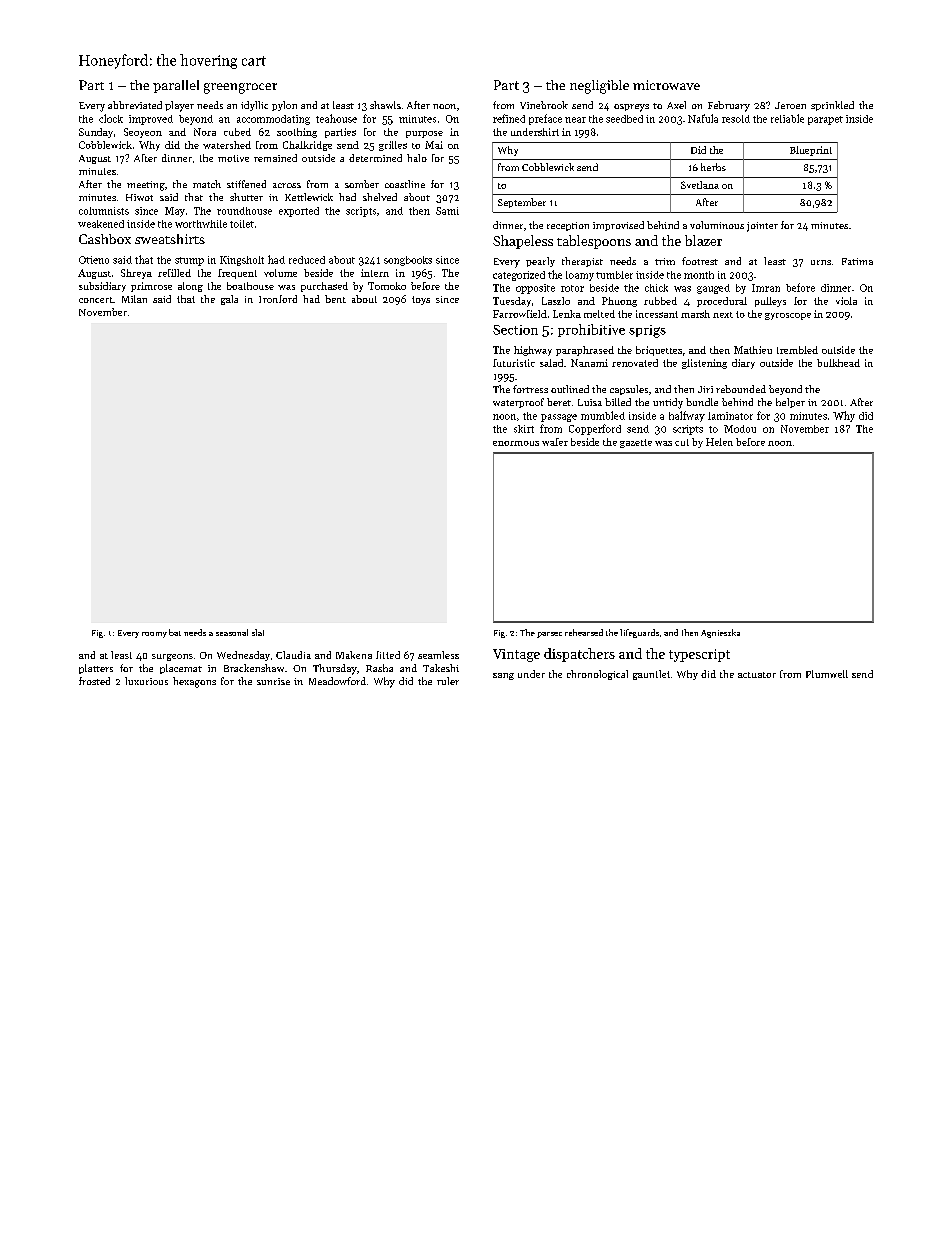  What do you see at coordinates (273, 681) in the document?
I see `sunrise` at bounding box center [273, 681].
